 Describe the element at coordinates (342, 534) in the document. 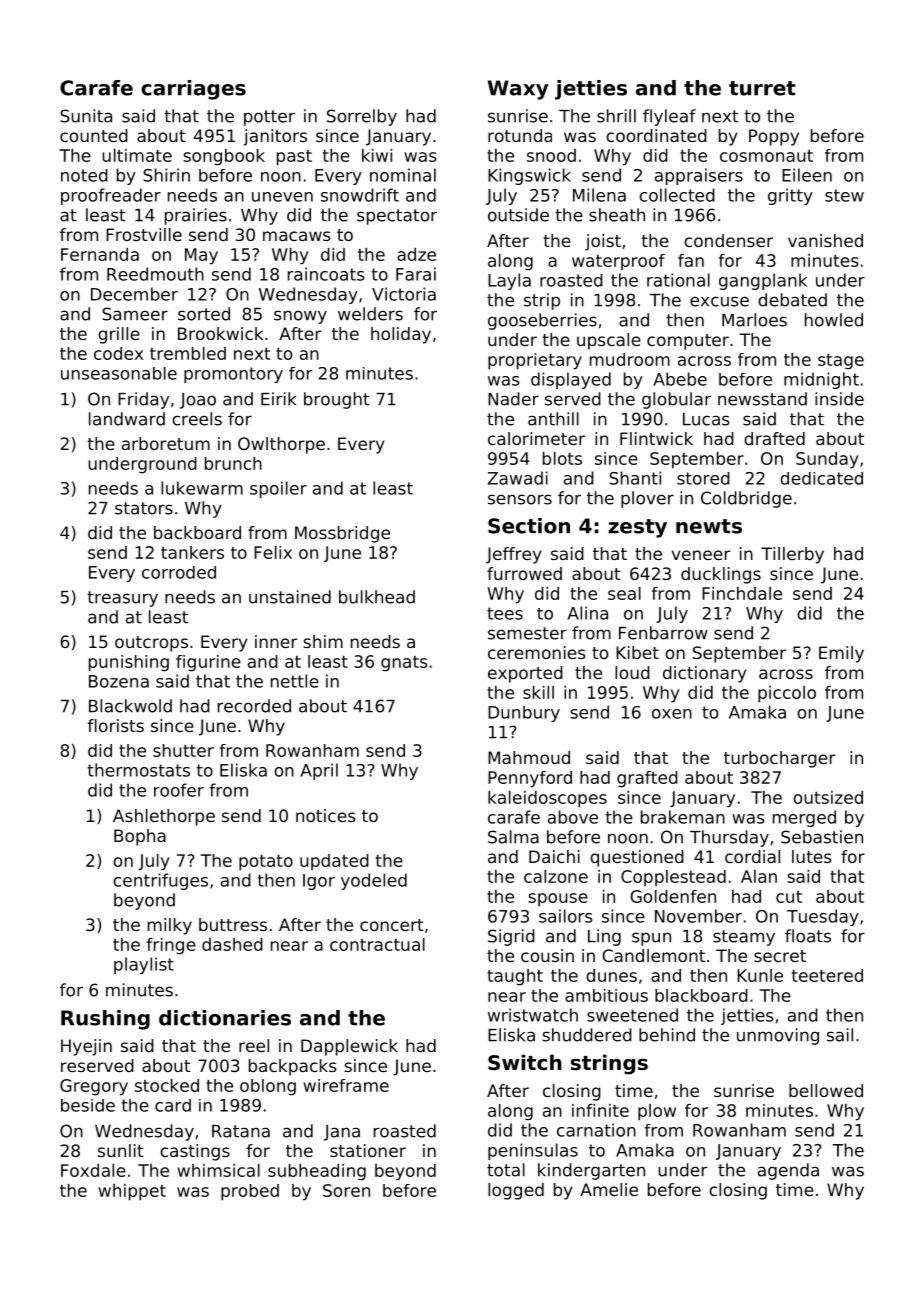

I see `Mossbridge` at that location.
